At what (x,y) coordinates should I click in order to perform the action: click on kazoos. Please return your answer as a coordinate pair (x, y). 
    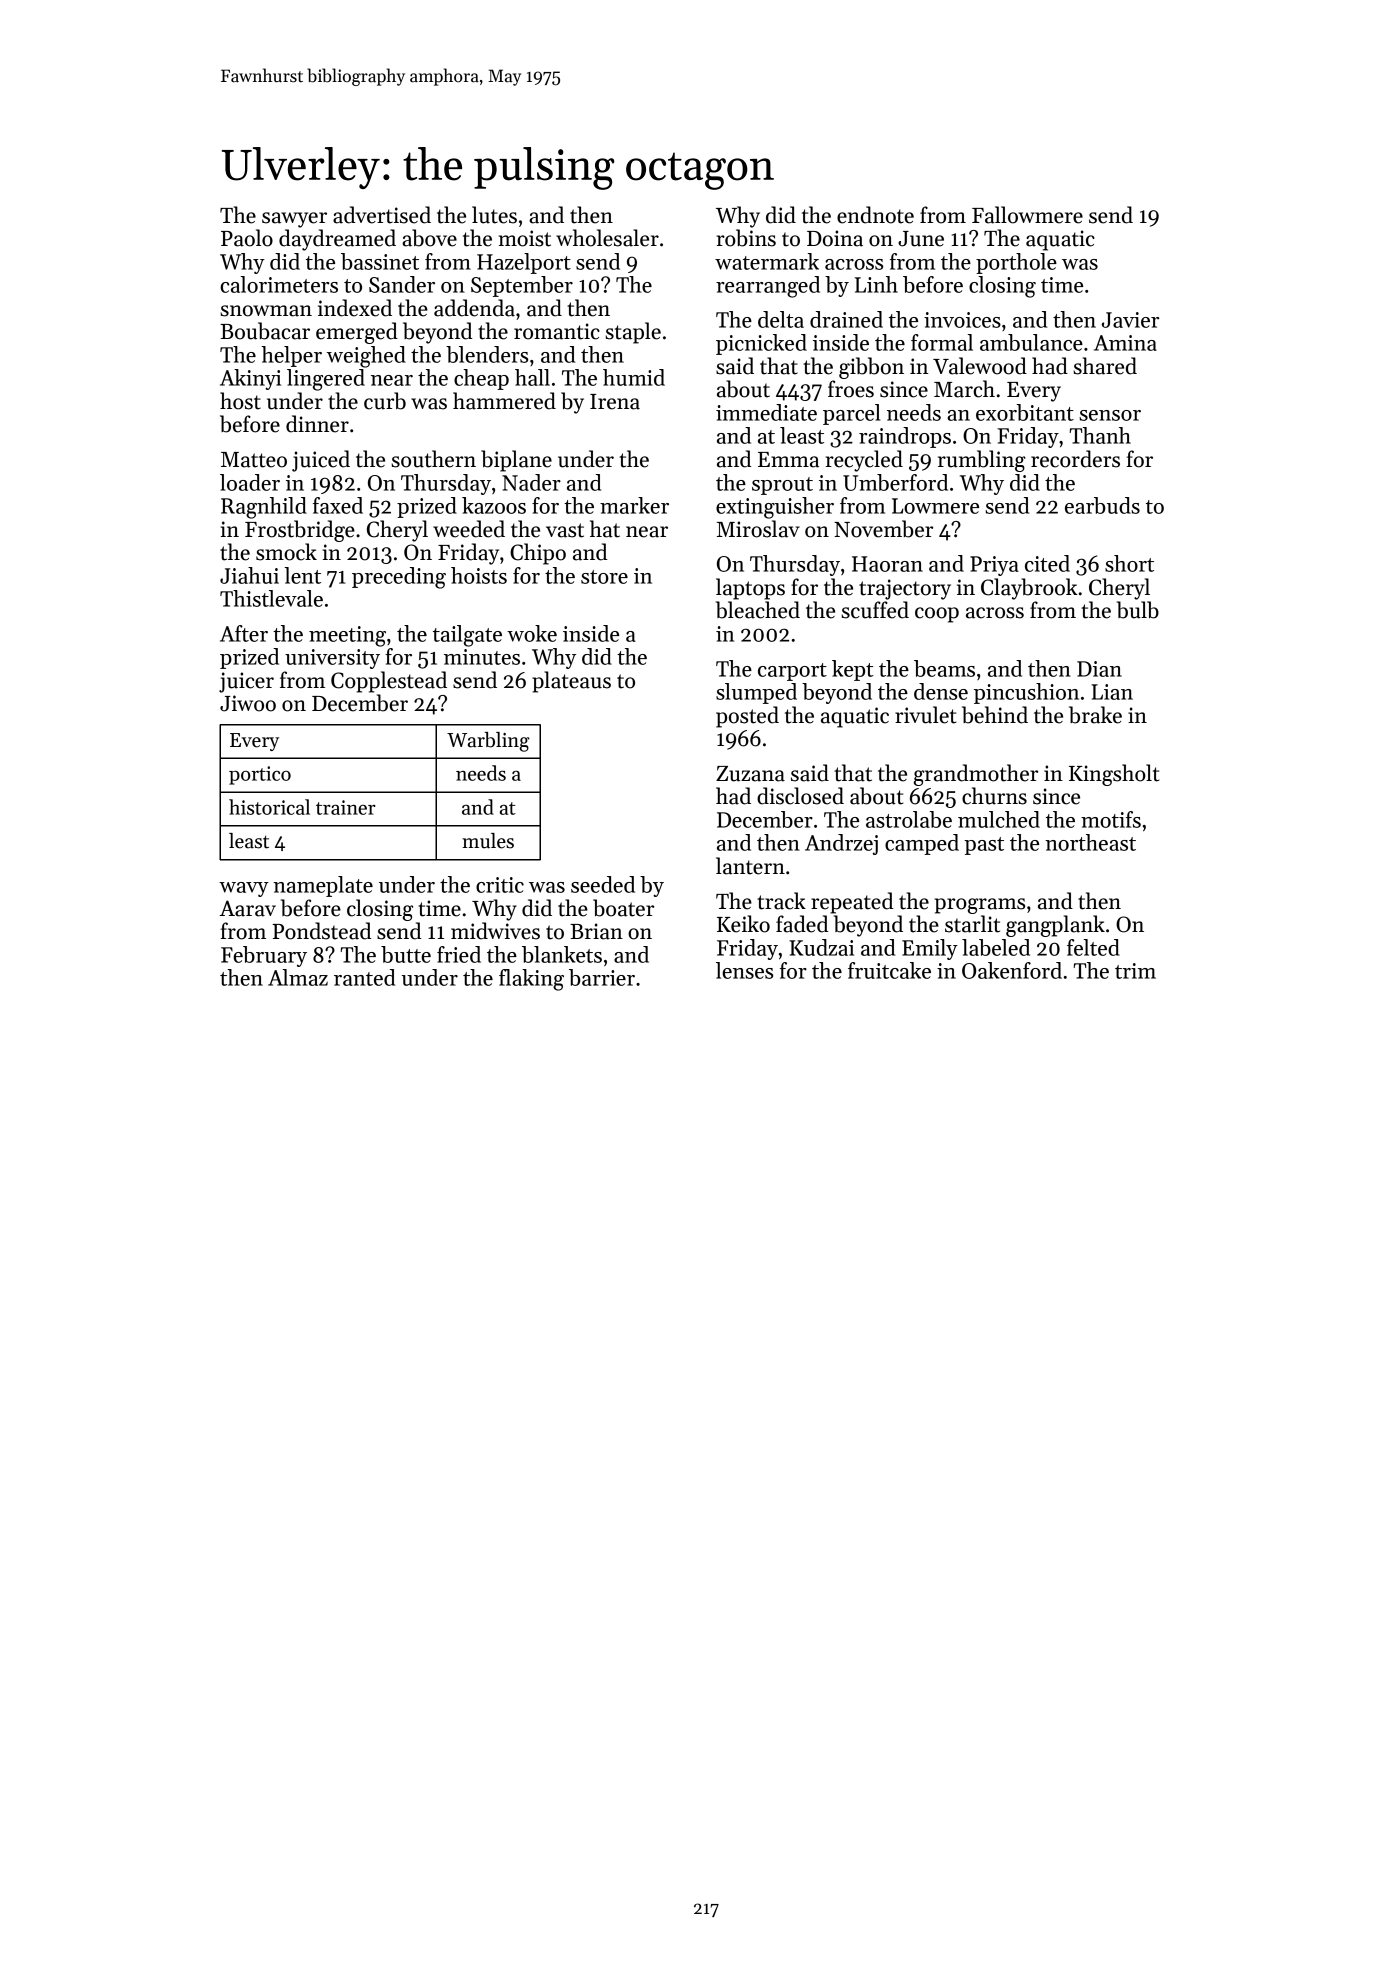
    Looking at the image, I should click on (494, 505).
